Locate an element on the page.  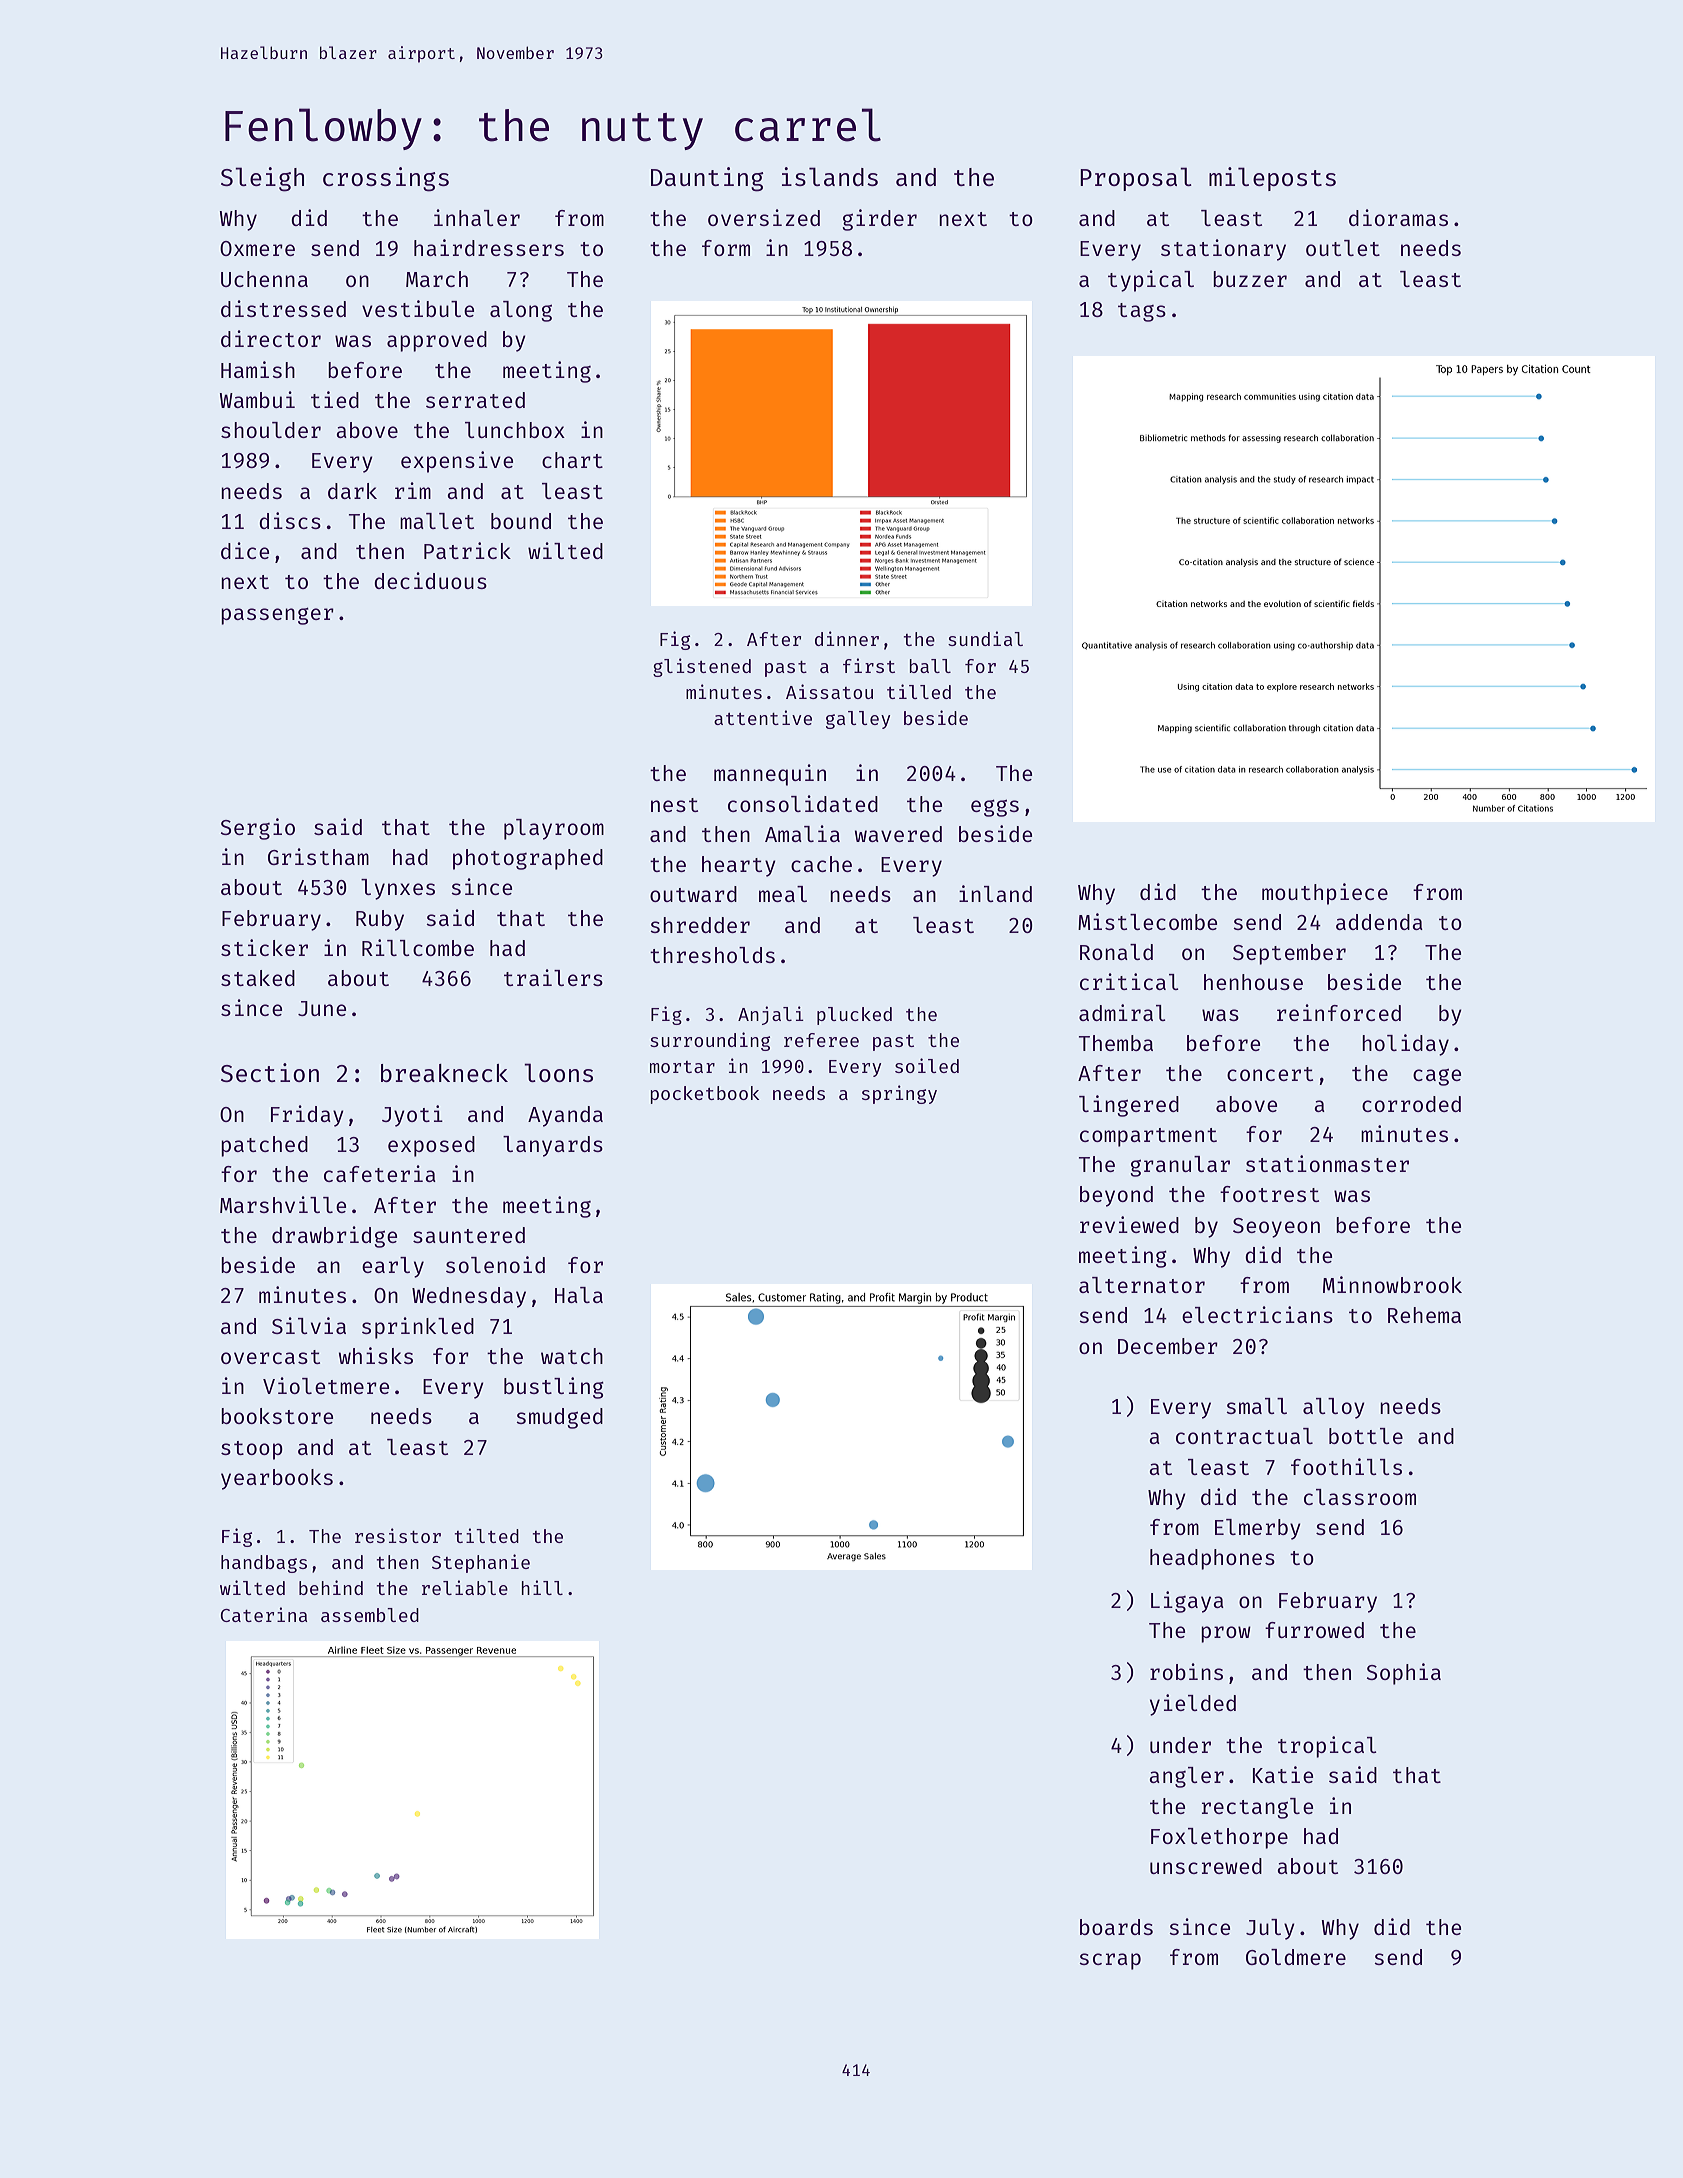
early is located at coordinates (393, 1267).
